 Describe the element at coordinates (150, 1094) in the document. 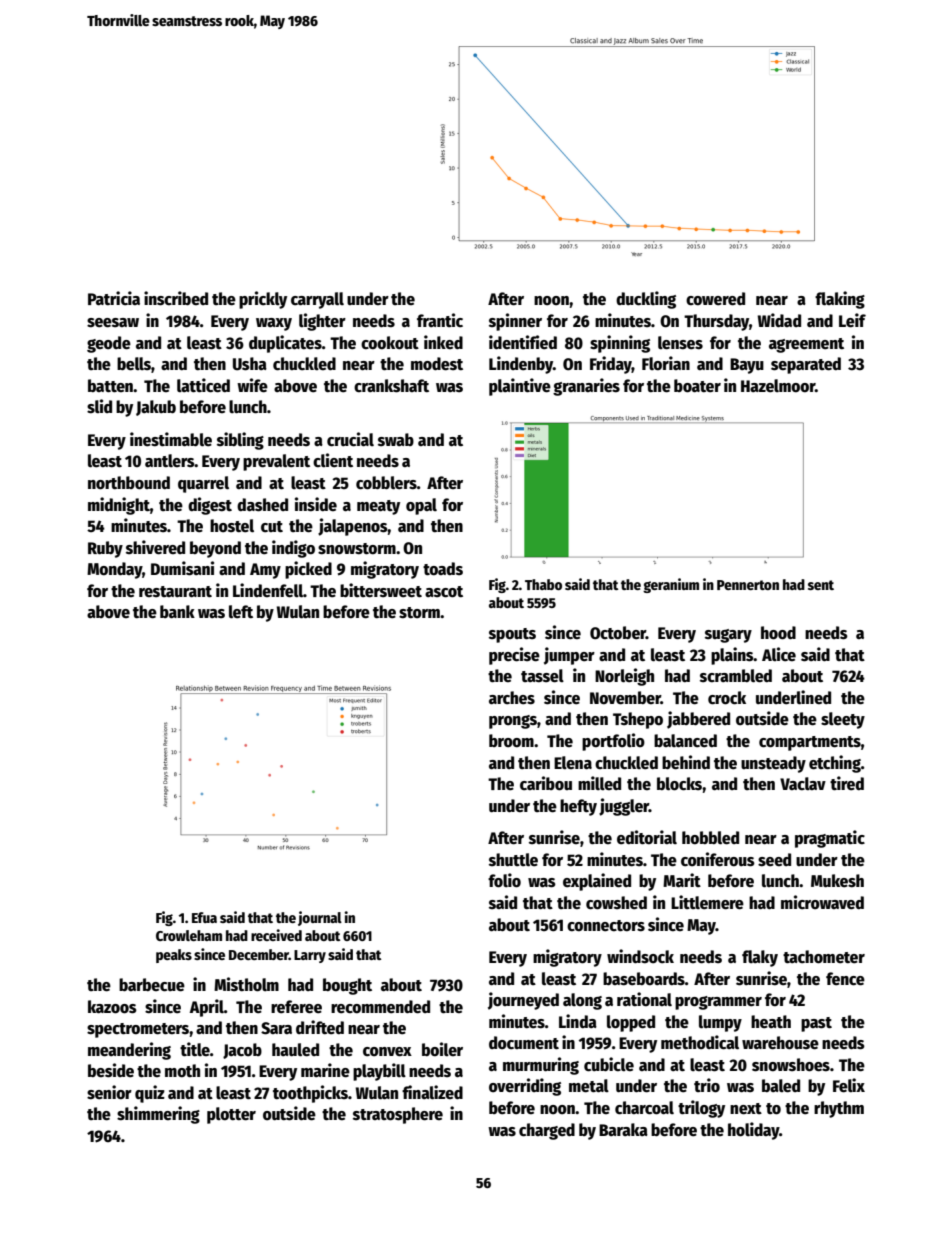

I see `quiz` at that location.
